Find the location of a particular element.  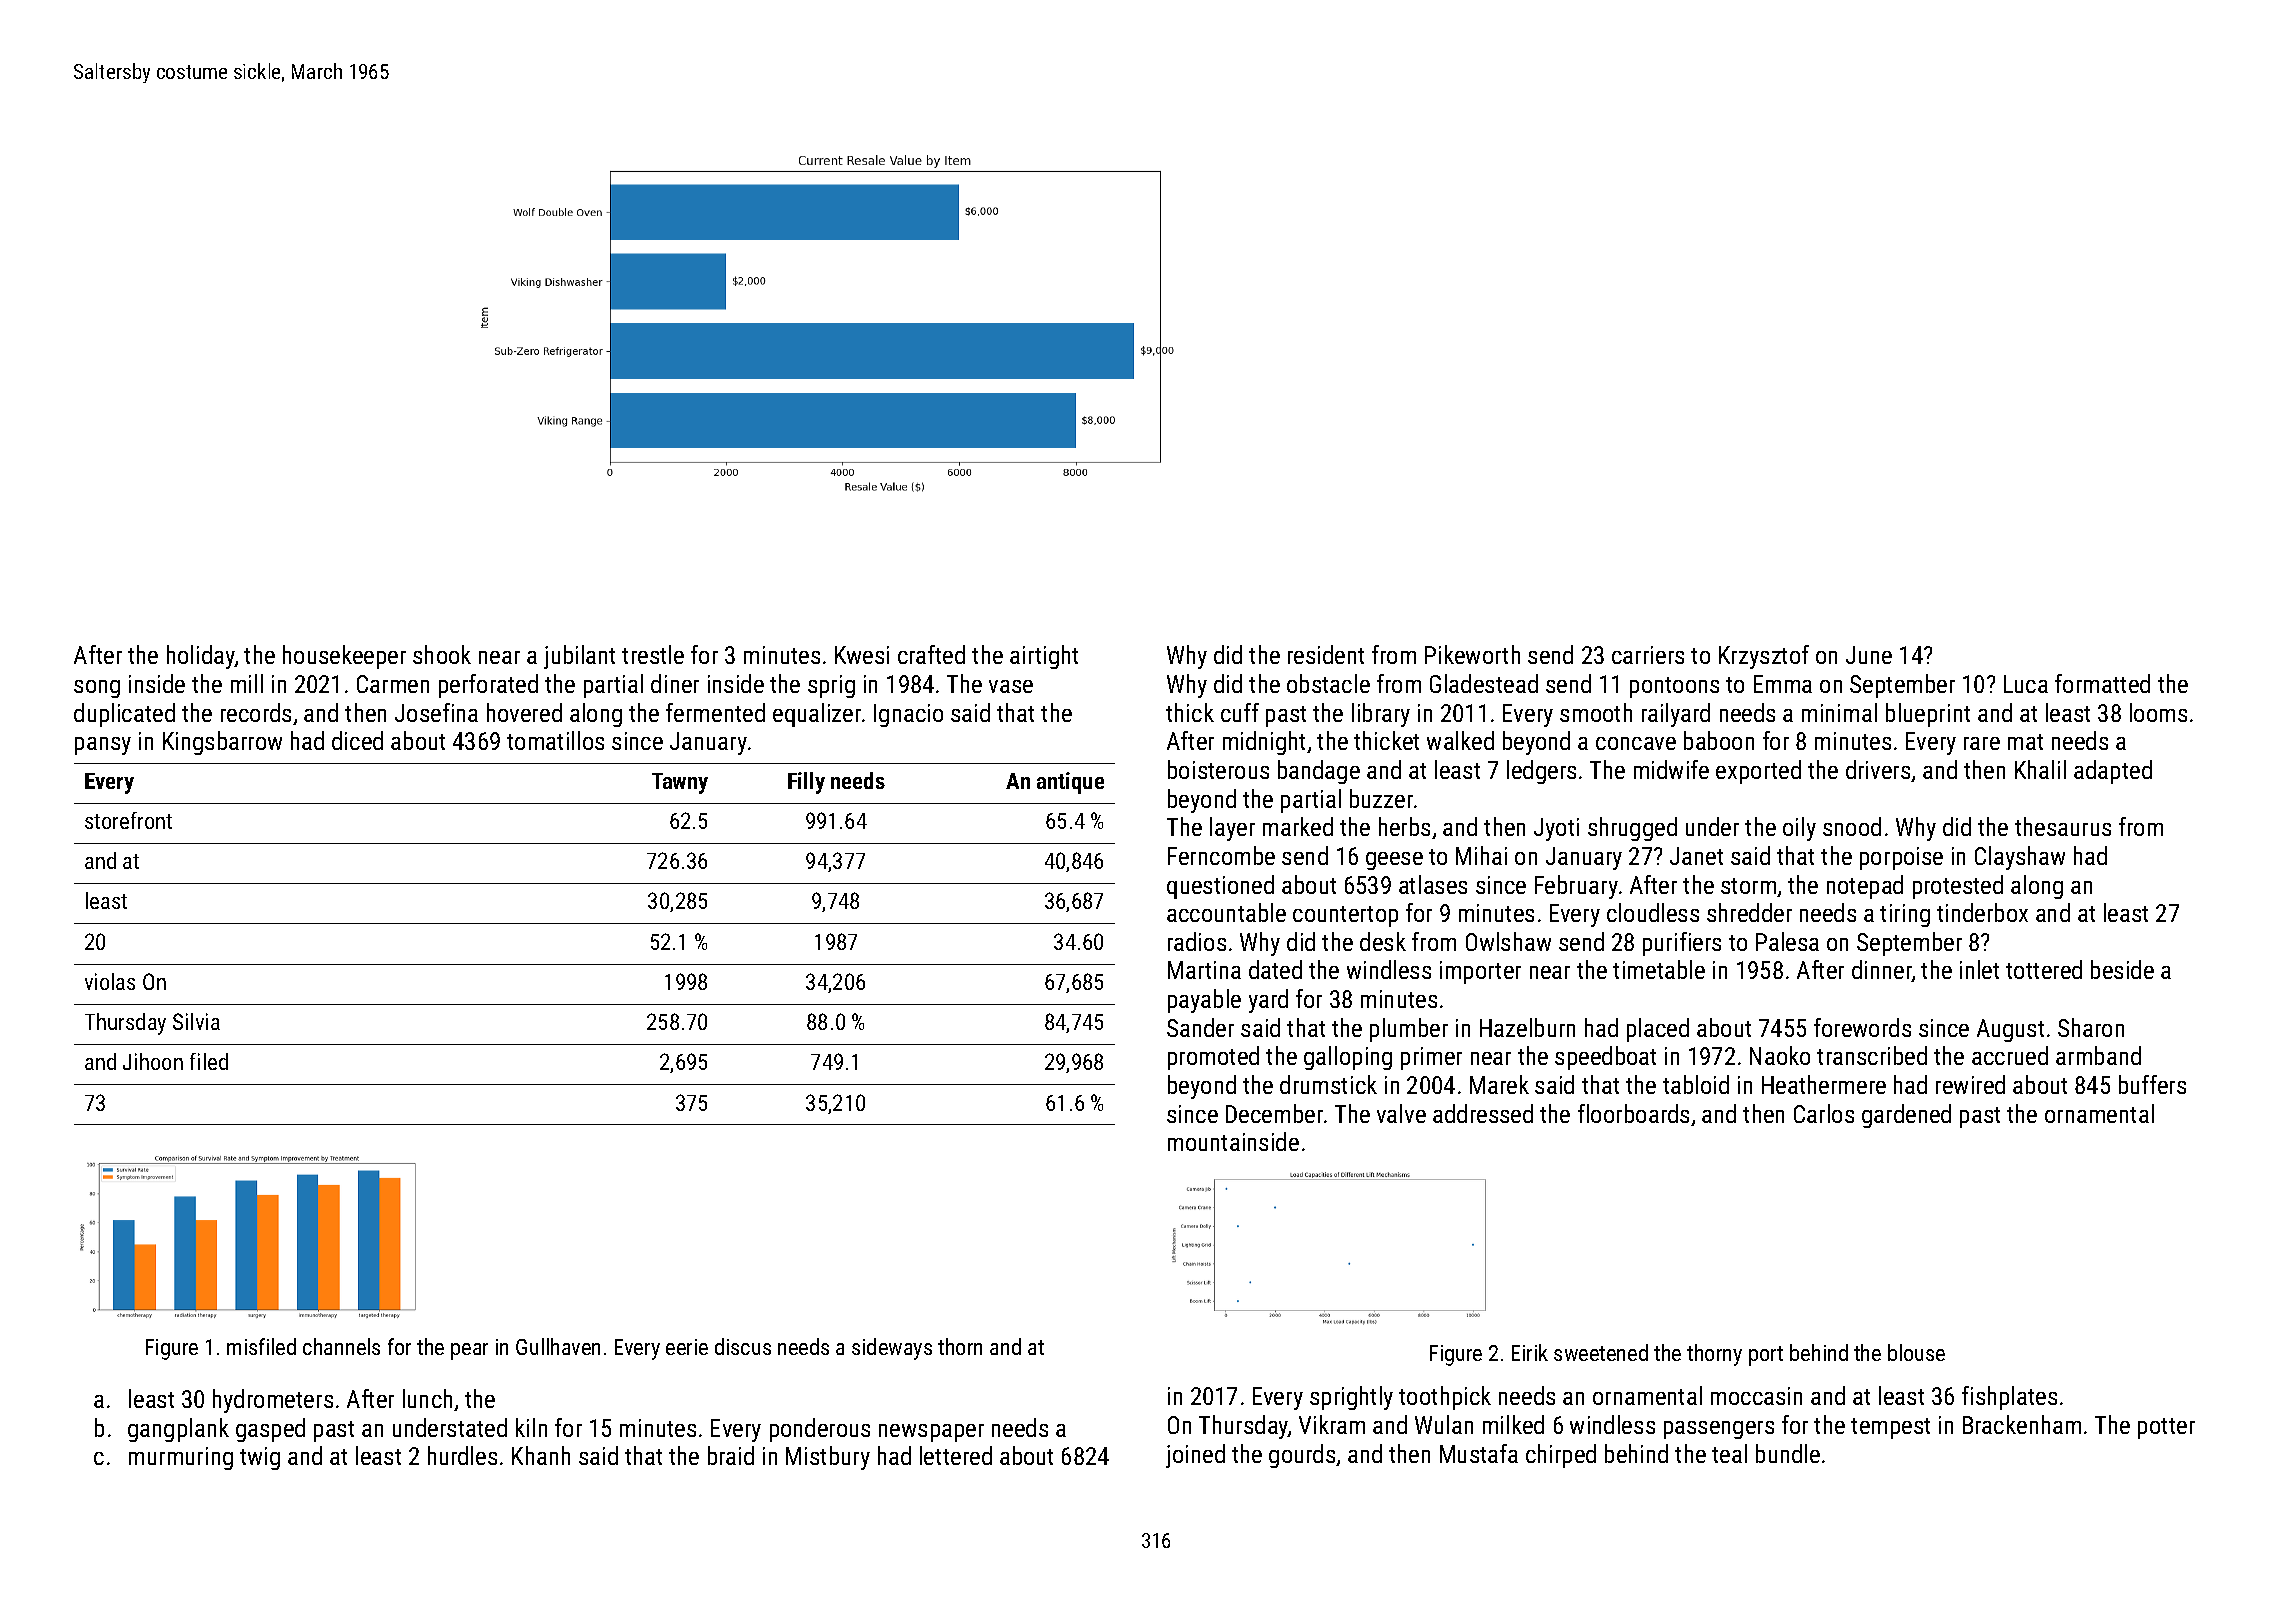

Silvia is located at coordinates (196, 1021).
